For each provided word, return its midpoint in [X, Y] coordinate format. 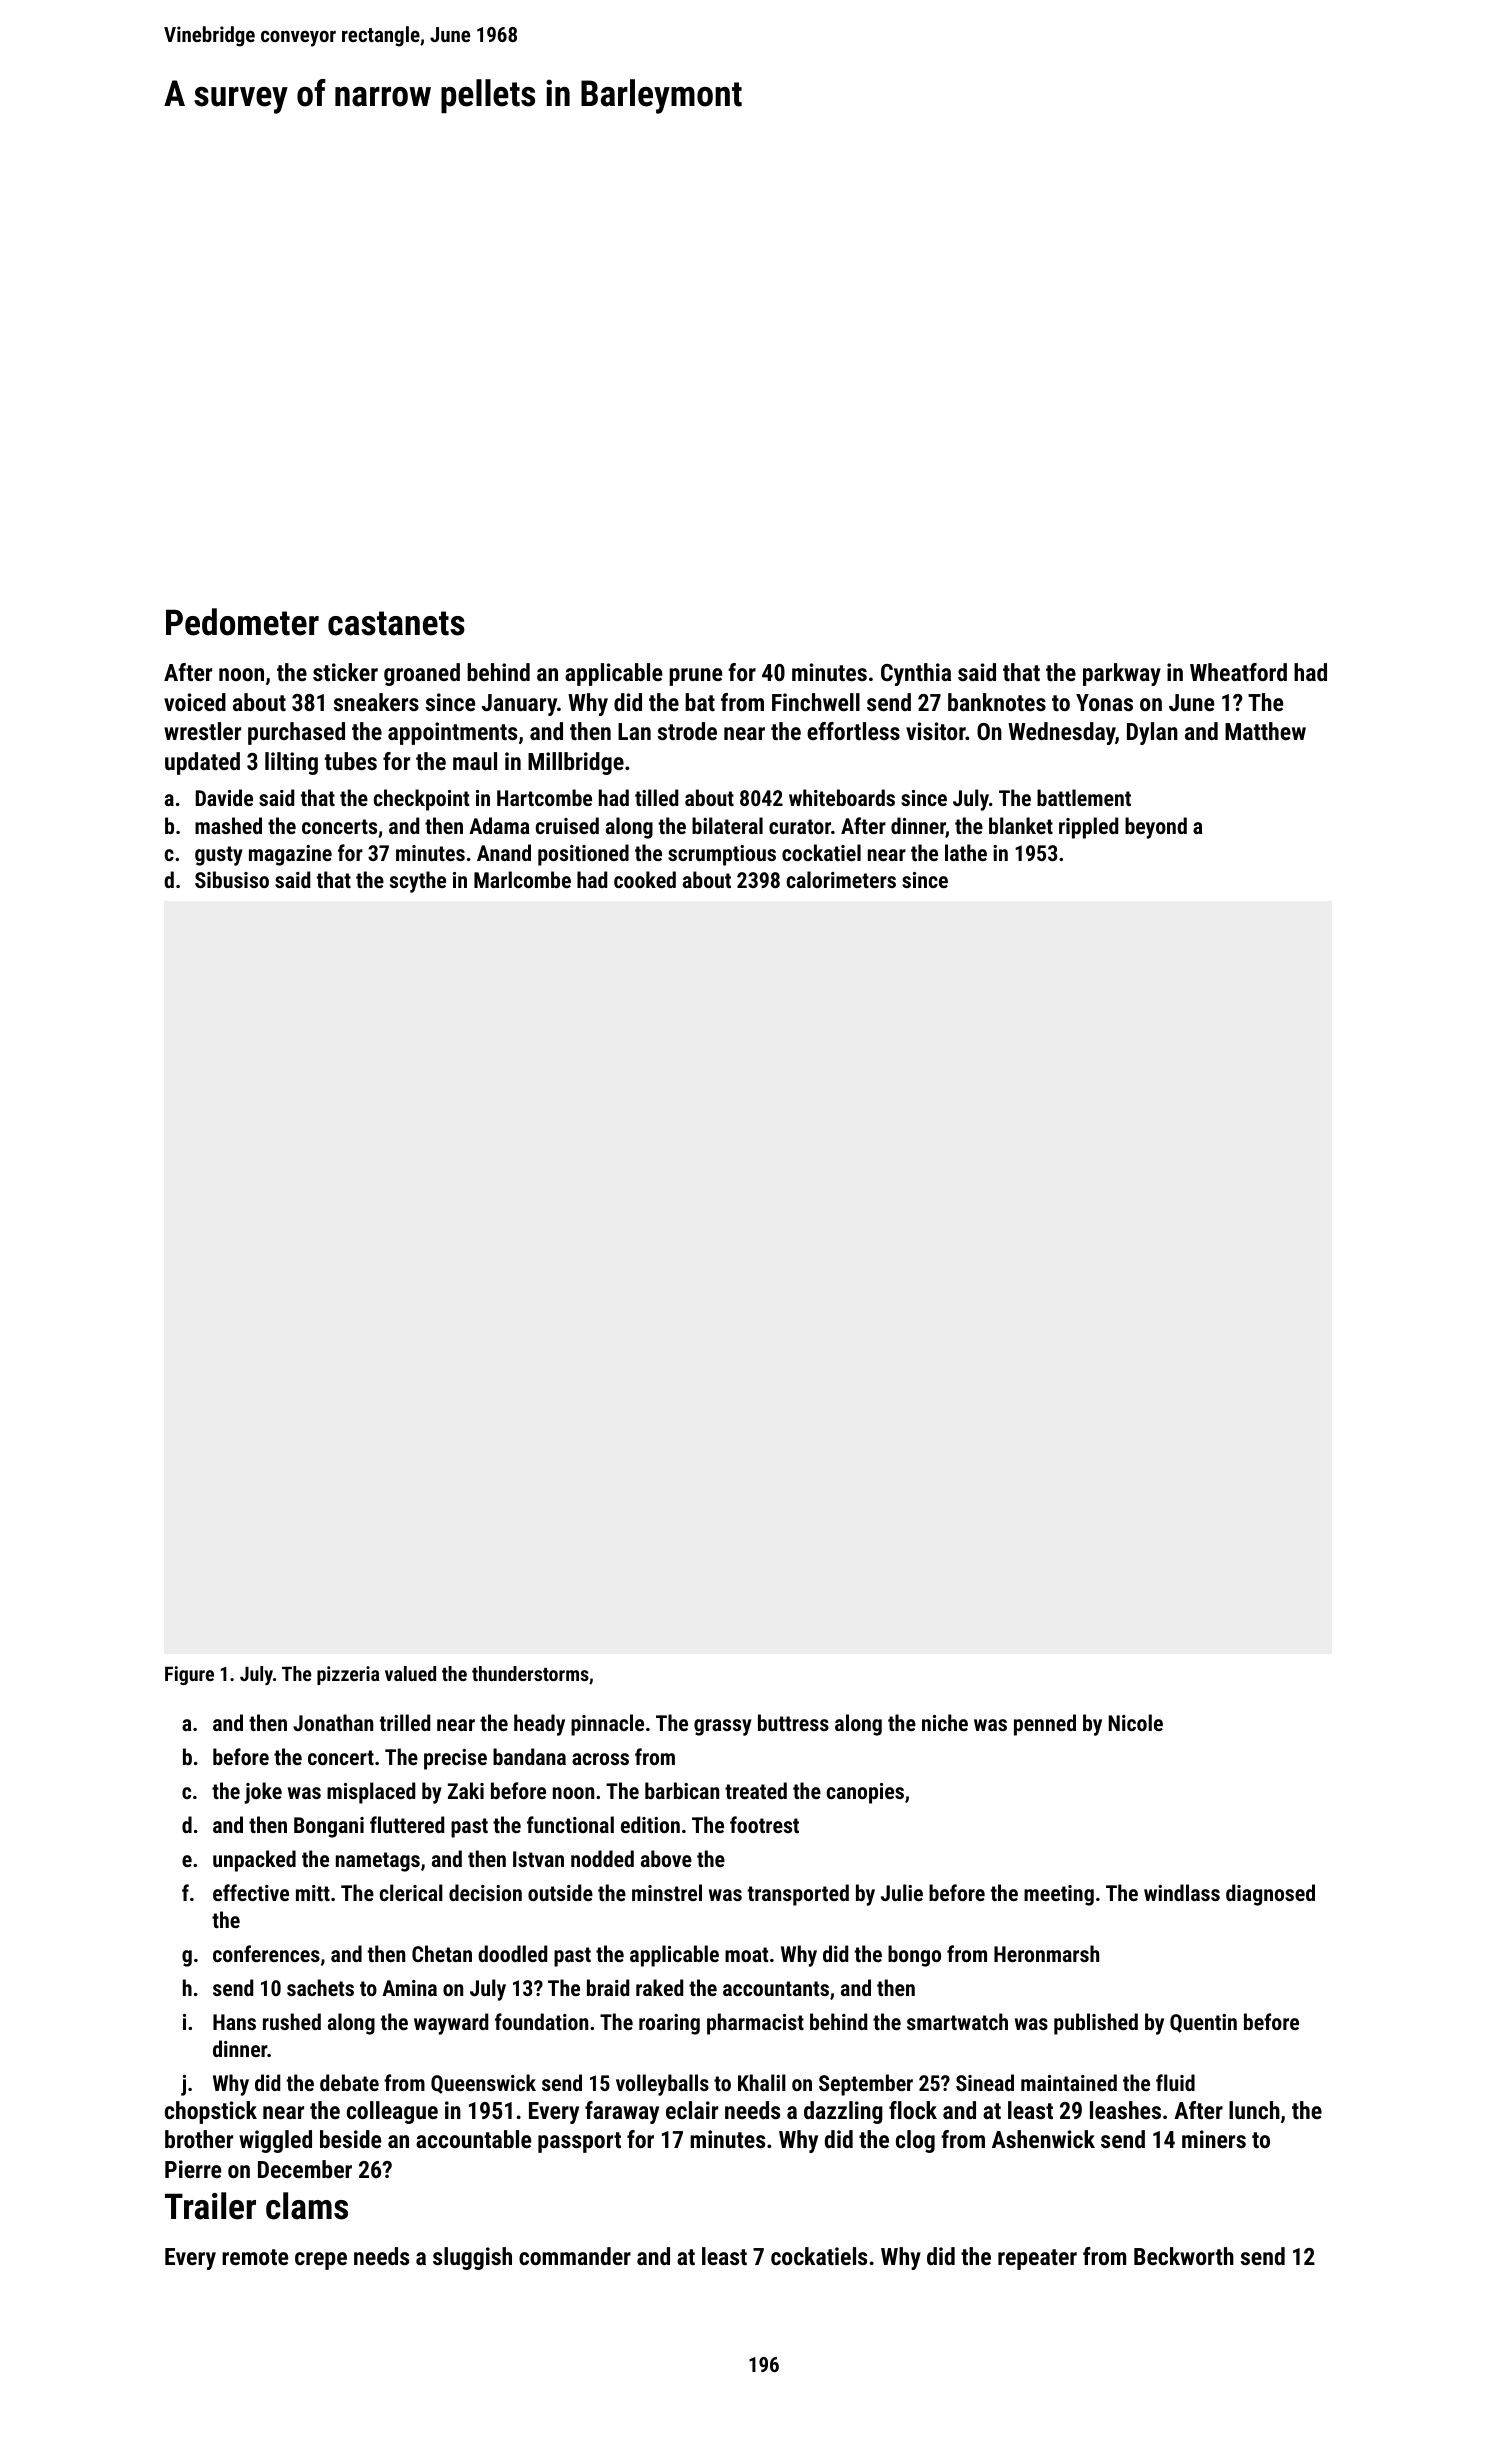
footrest [764, 1824]
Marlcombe [522, 879]
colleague [392, 2112]
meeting [1059, 1895]
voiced [195, 702]
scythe [418, 882]
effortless [853, 731]
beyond [1156, 828]
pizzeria [348, 1675]
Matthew [1265, 731]
